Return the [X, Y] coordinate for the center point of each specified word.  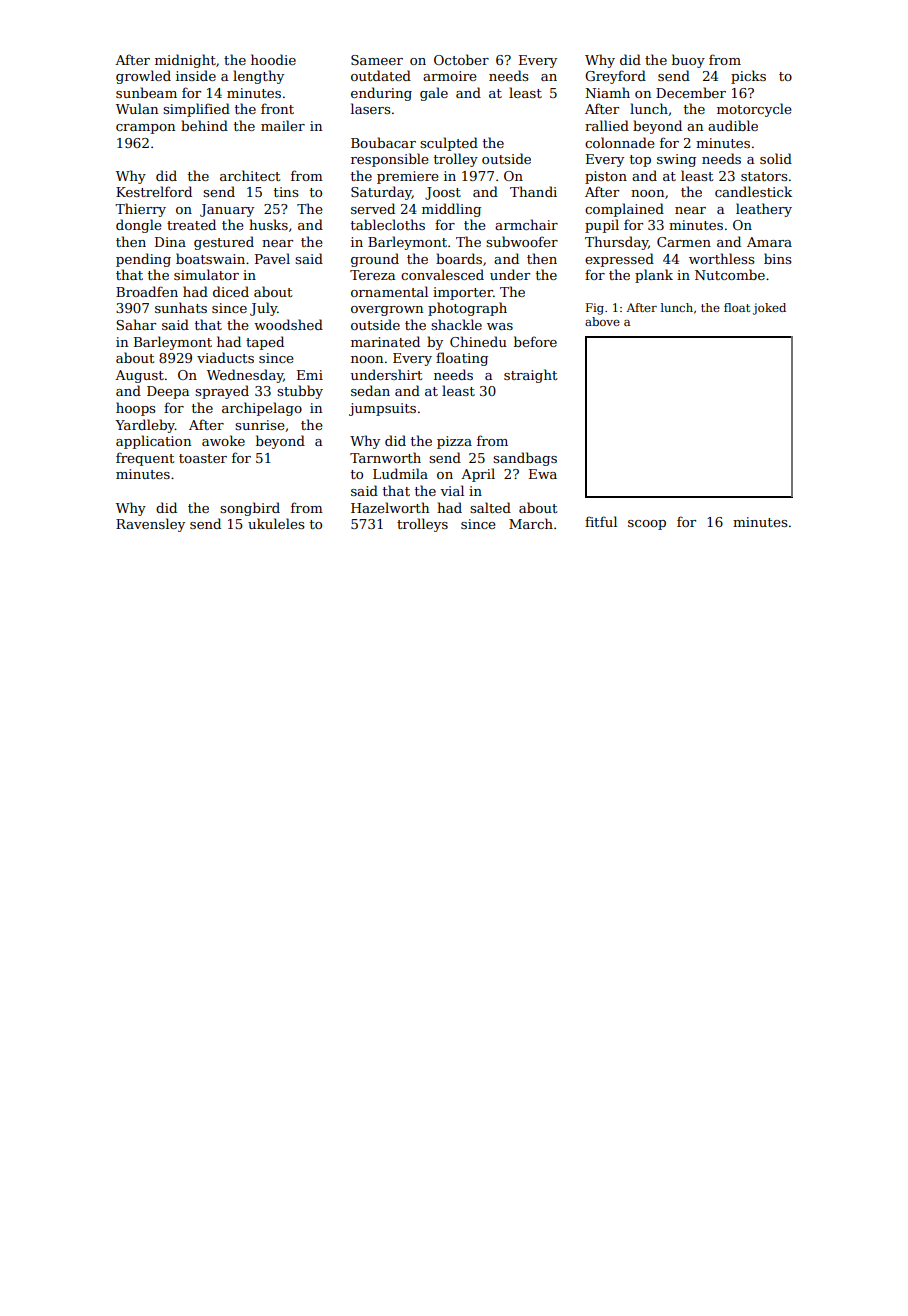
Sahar [136, 324]
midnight [185, 61]
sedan [370, 390]
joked [769, 309]
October [461, 59]
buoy [688, 61]
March [531, 523]
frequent [145, 459]
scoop [647, 525]
